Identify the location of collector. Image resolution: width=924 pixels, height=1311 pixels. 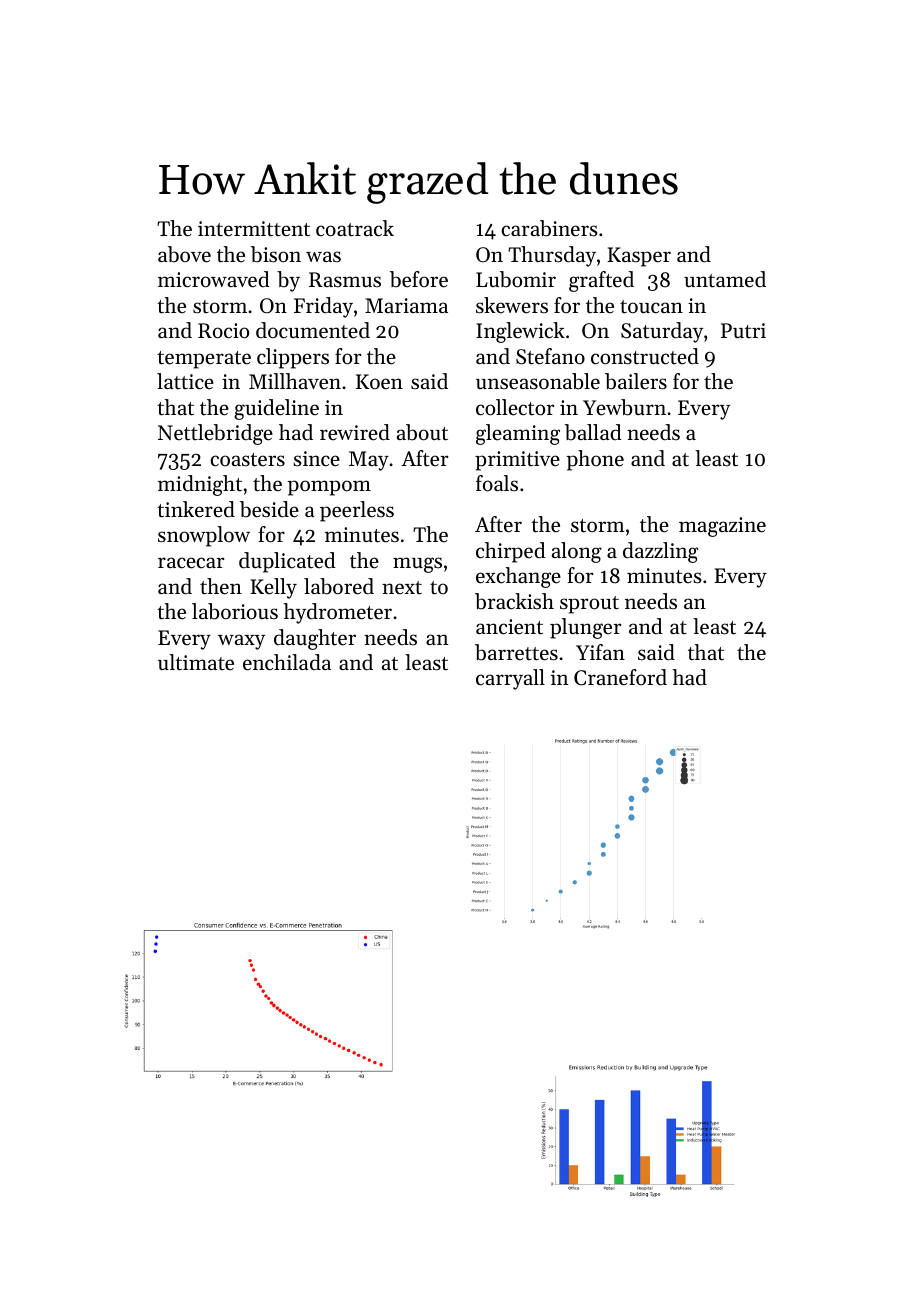
(515, 407).
